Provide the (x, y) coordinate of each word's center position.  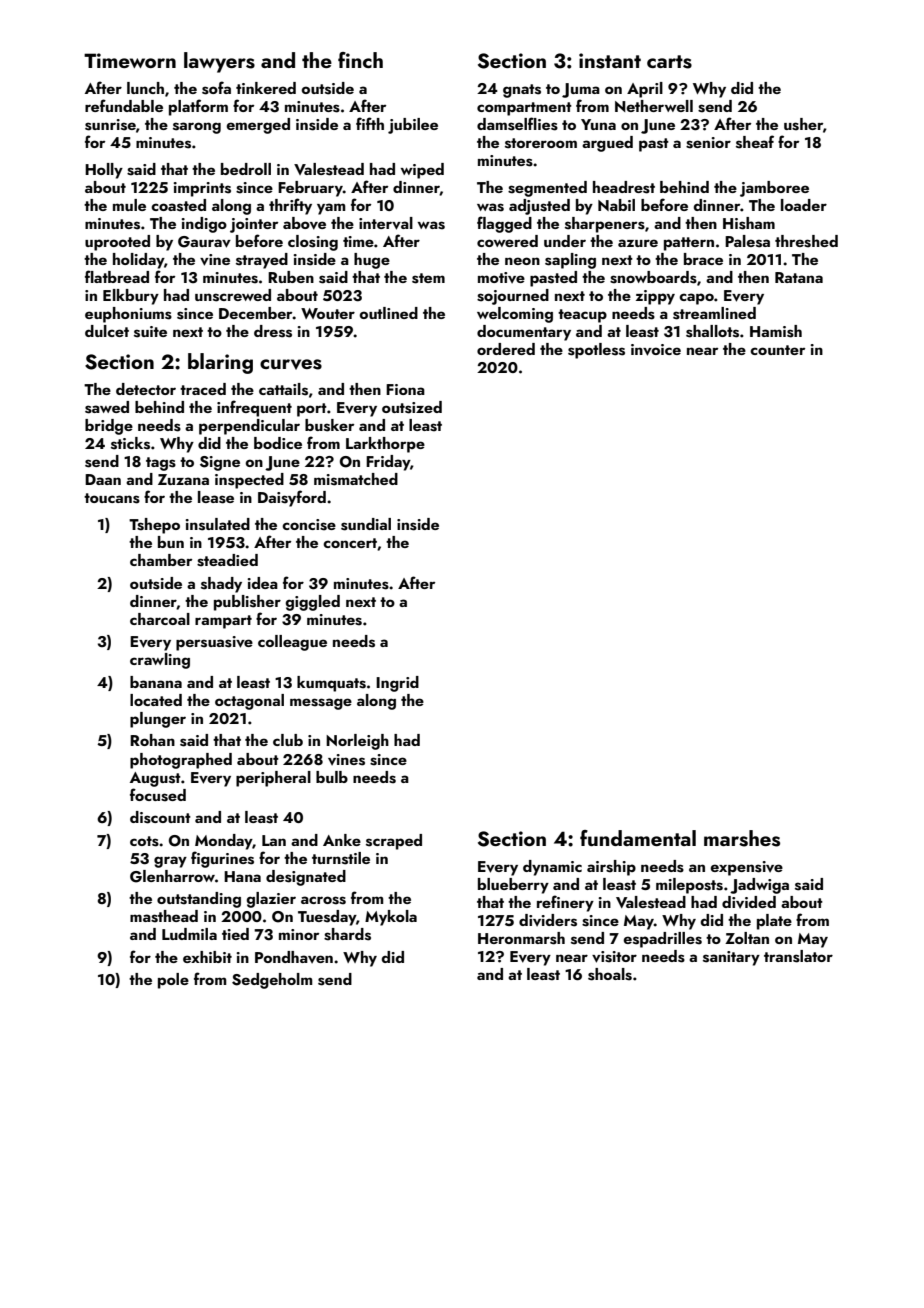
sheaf (755, 142)
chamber (161, 560)
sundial (366, 524)
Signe (220, 463)
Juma (581, 90)
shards (347, 934)
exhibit (207, 957)
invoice (656, 350)
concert (350, 543)
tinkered (266, 88)
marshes (742, 838)
